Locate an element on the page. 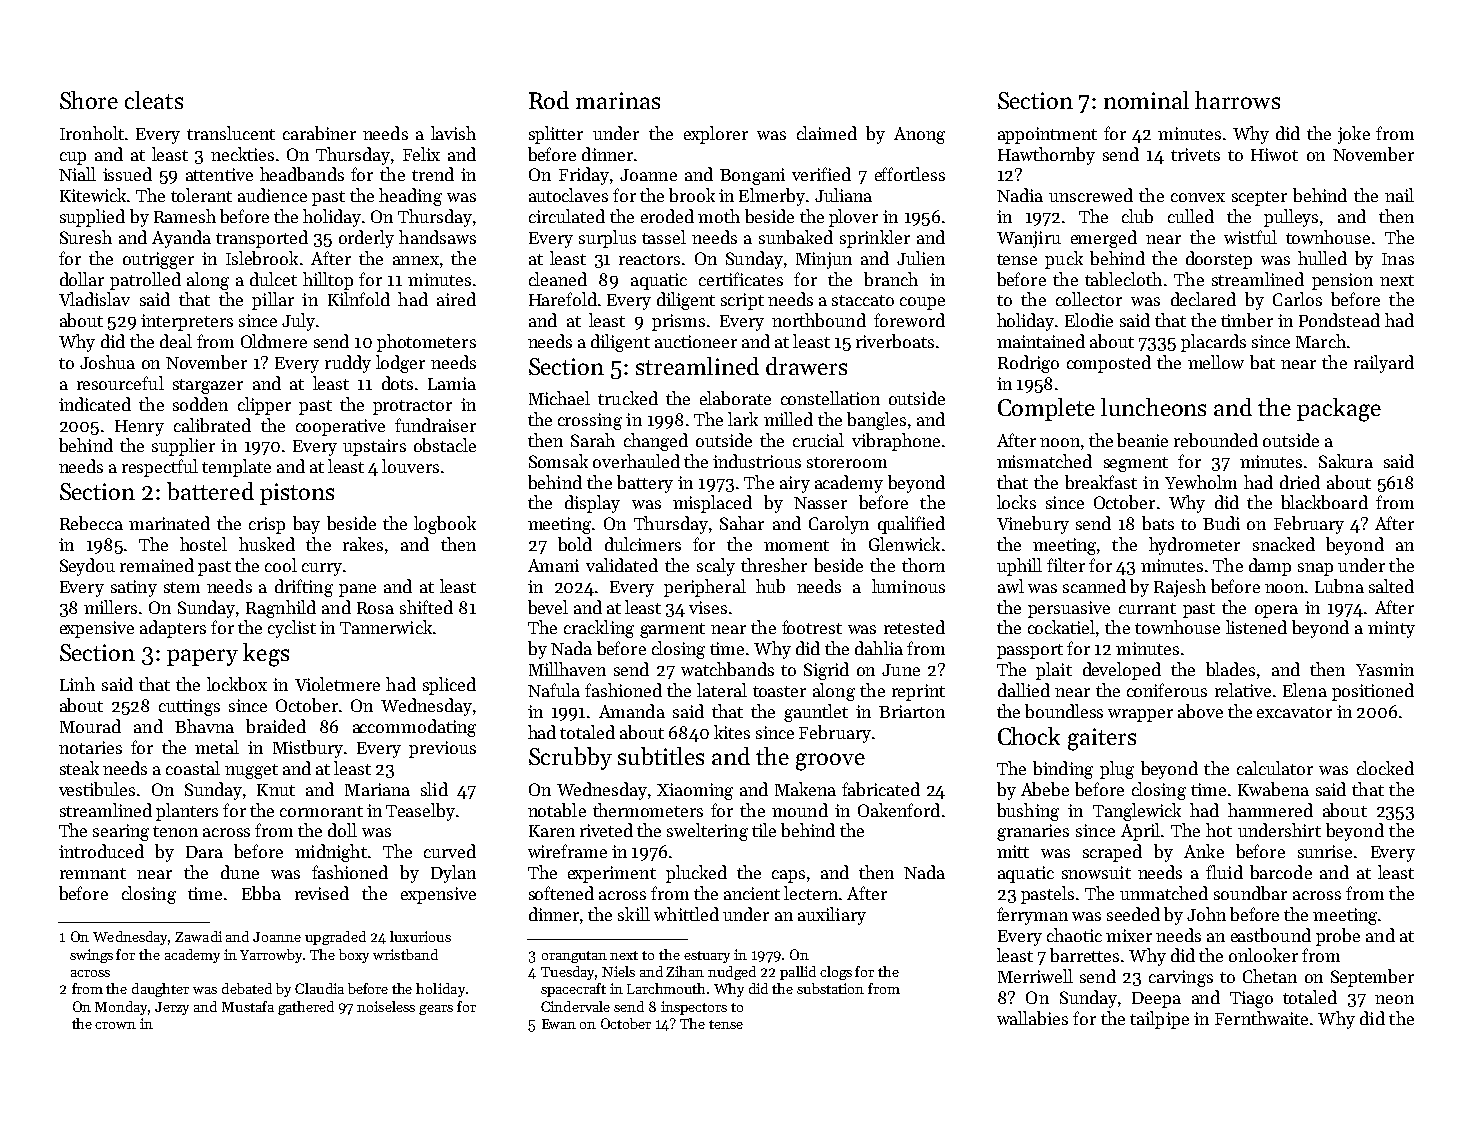 This image has width=1473, height=1138. Bongani is located at coordinates (752, 176).
